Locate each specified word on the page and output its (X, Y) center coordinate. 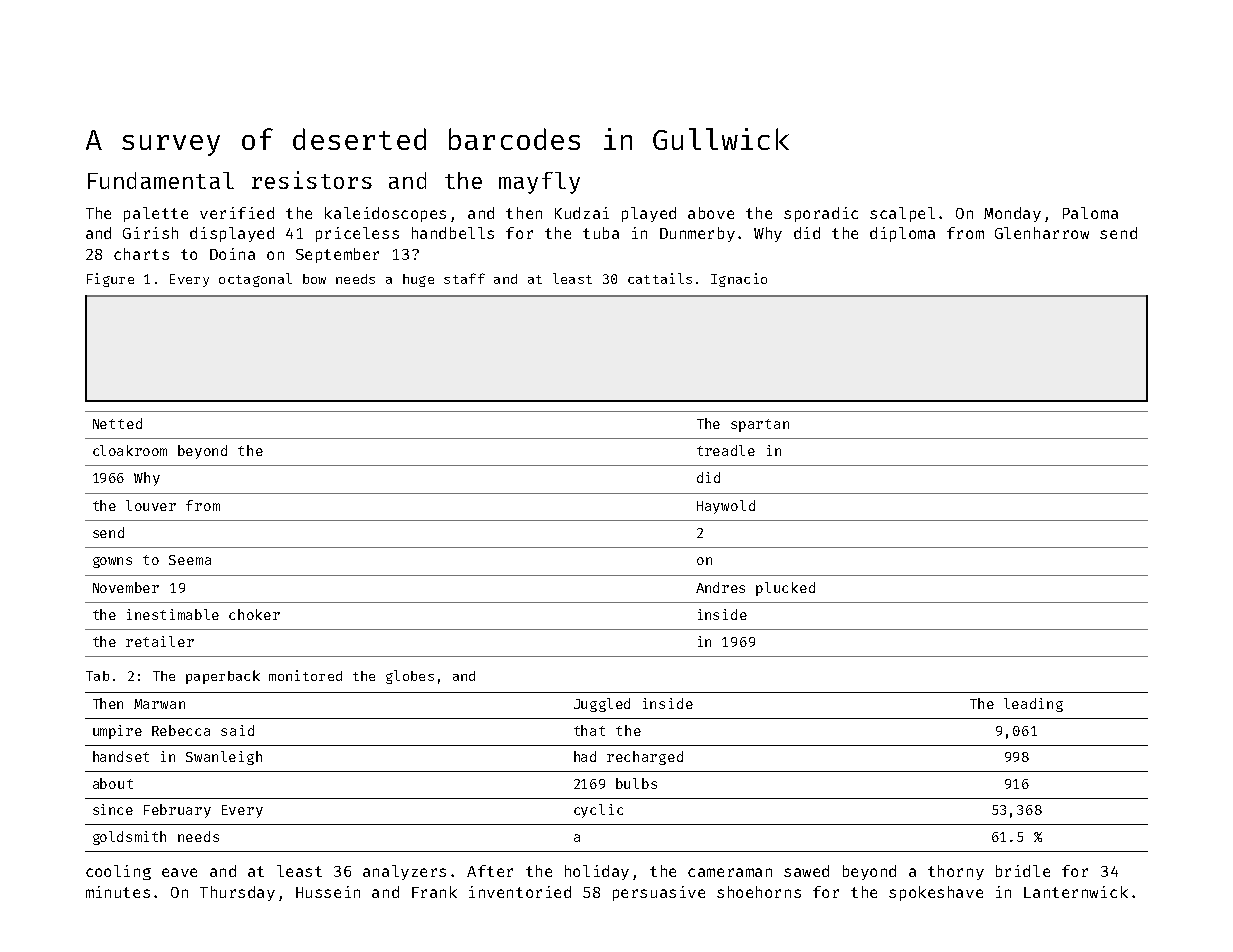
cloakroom (130, 450)
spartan (760, 425)
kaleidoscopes (385, 214)
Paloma (1090, 213)
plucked (785, 589)
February (177, 811)
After (490, 871)
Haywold (726, 507)
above (711, 213)
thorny (956, 872)
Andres (720, 587)
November (126, 587)
